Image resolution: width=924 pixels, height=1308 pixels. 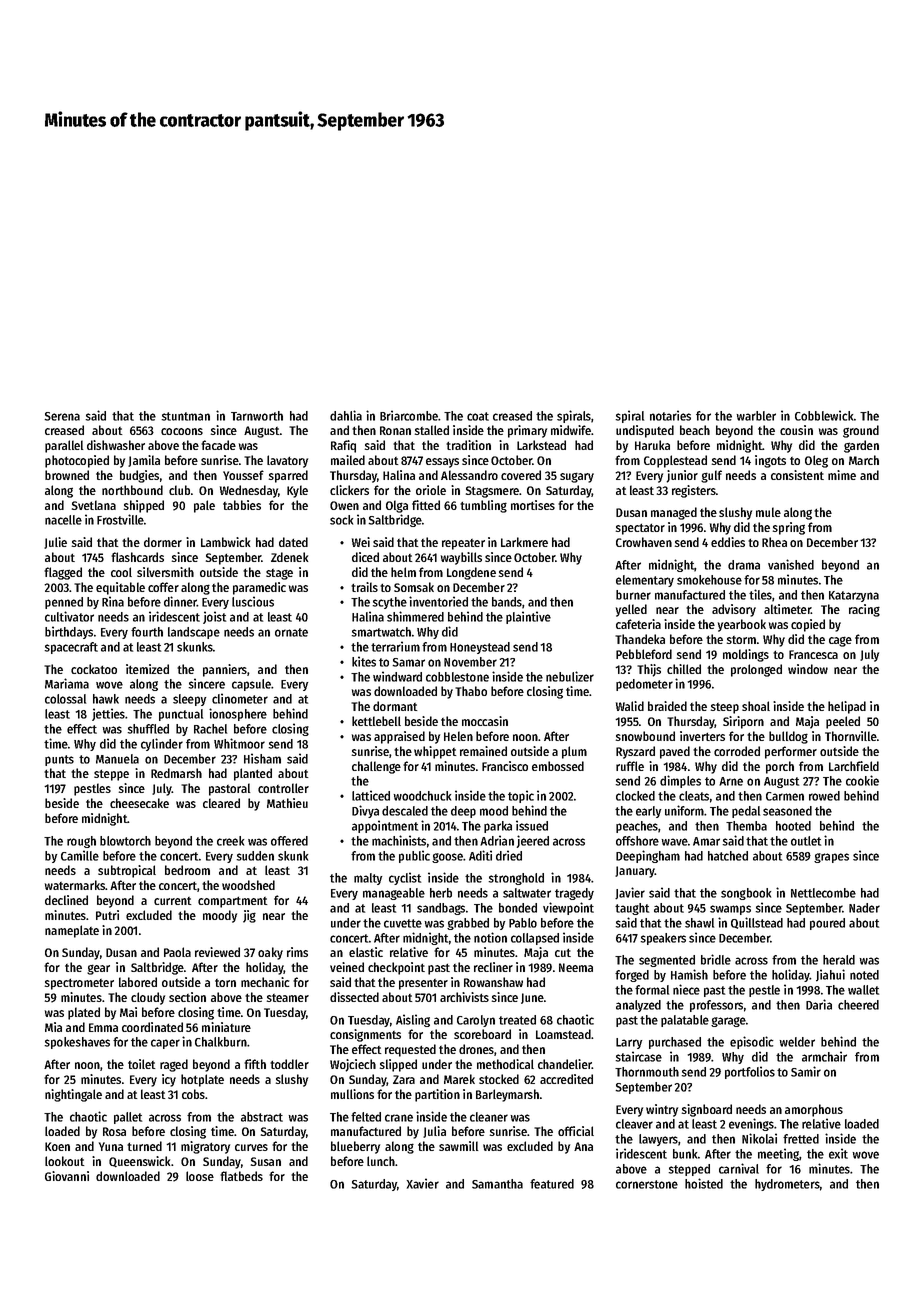 I want to click on herald, so click(x=839, y=960).
